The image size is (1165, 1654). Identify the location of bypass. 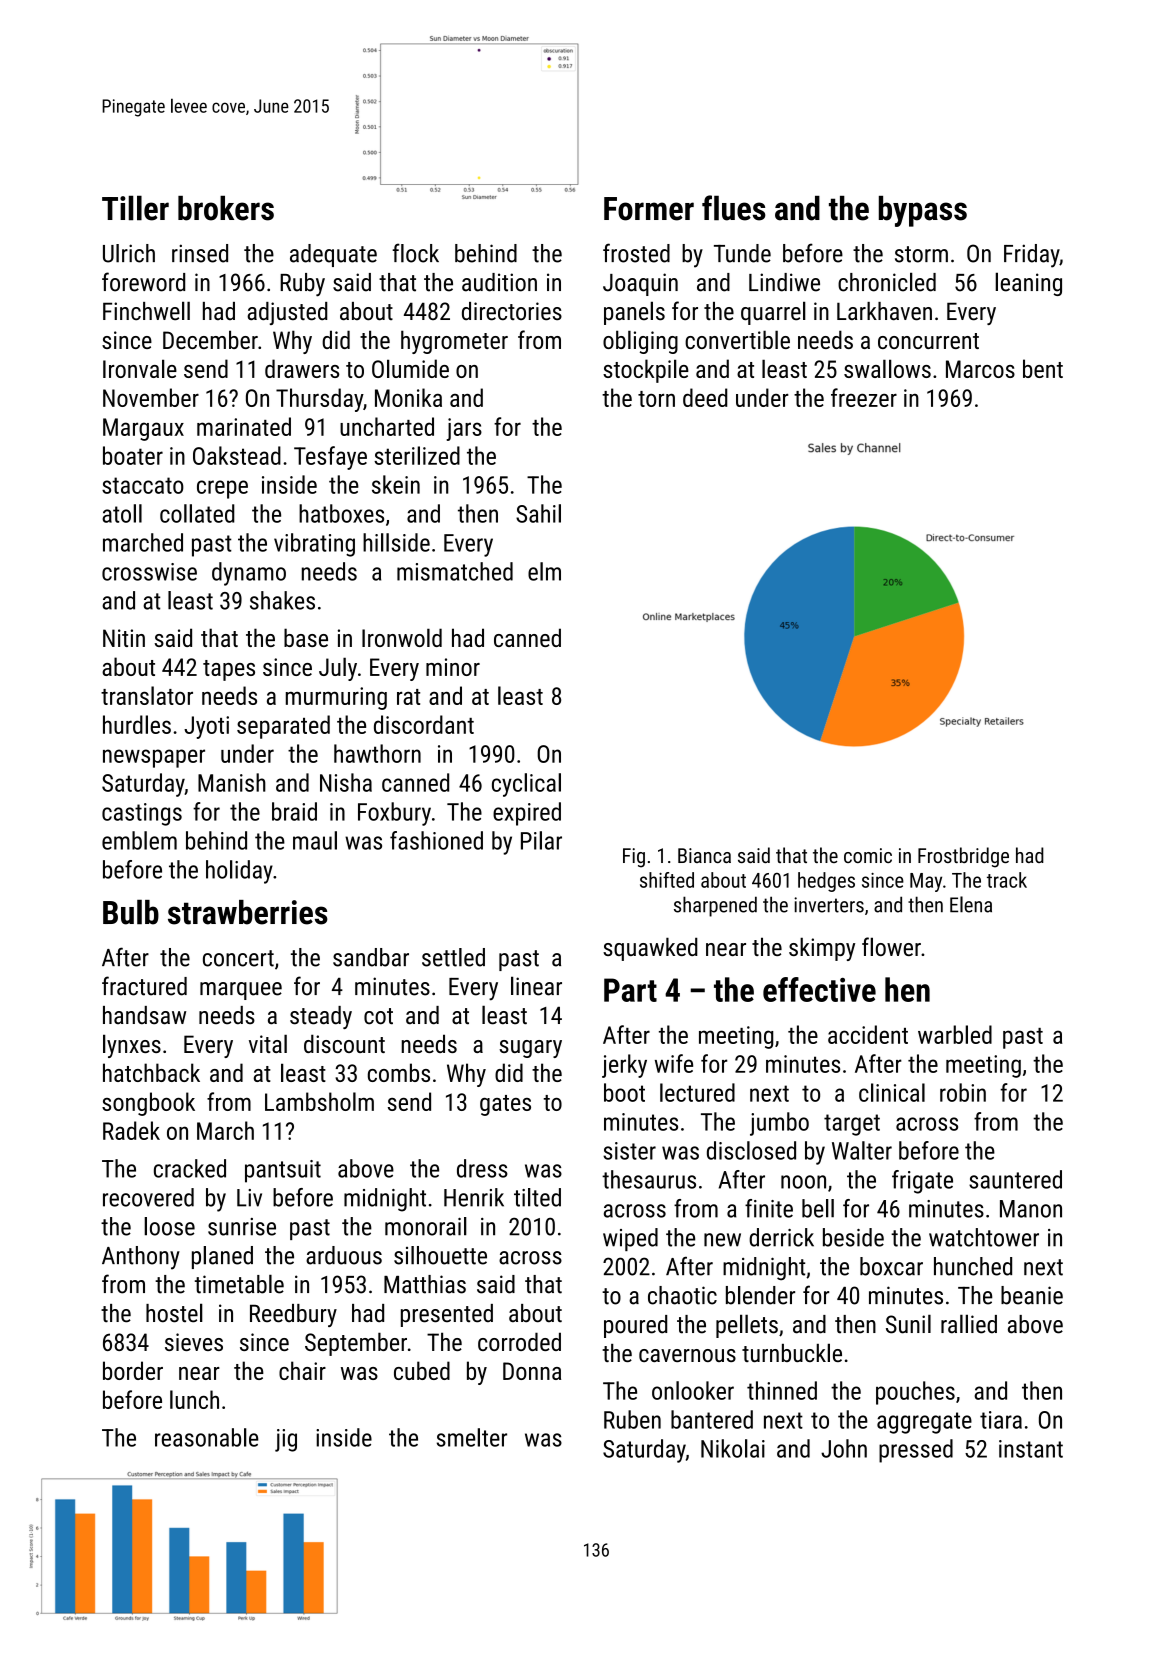
(923, 211).
